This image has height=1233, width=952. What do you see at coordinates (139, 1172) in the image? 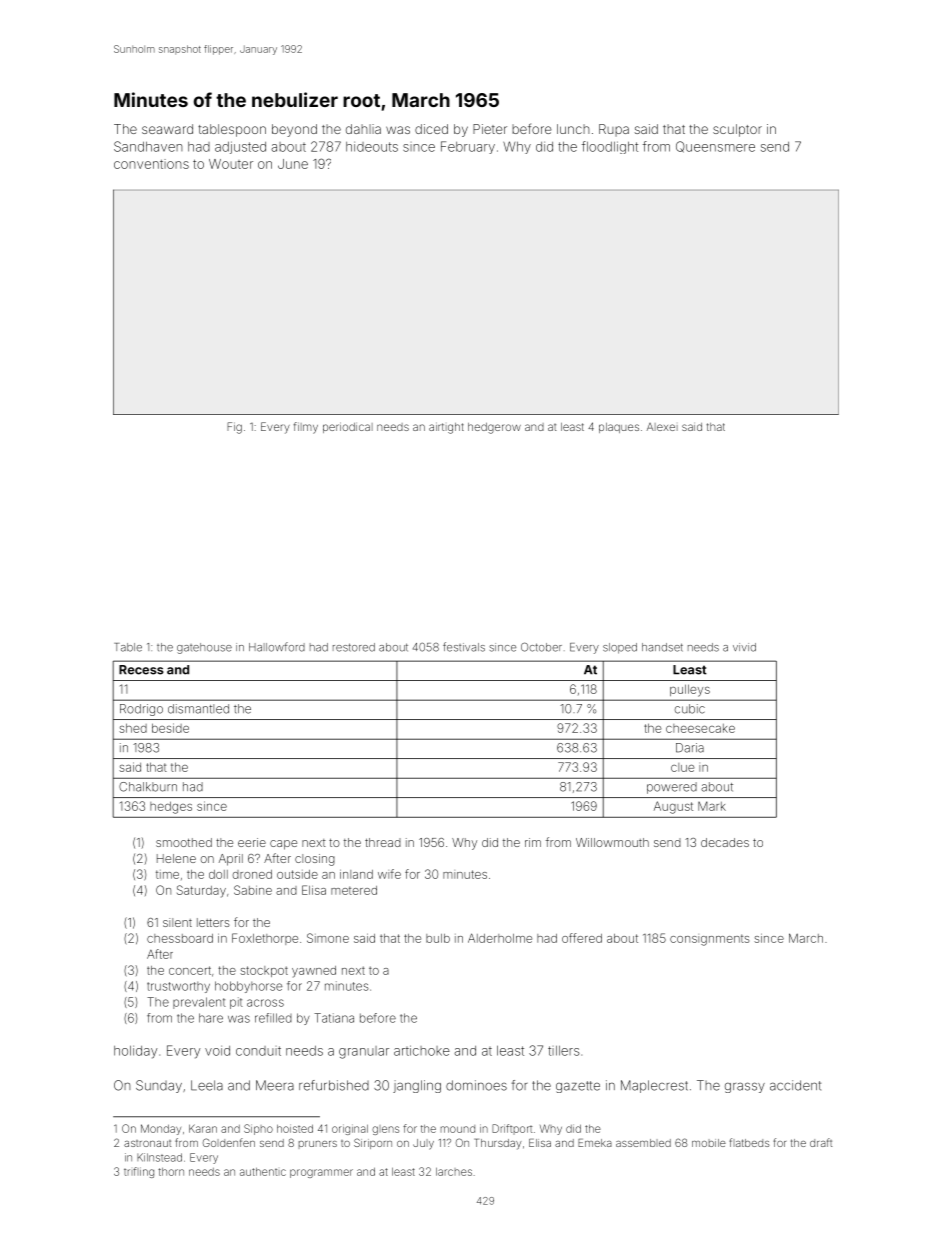
I see `trifling` at bounding box center [139, 1172].
